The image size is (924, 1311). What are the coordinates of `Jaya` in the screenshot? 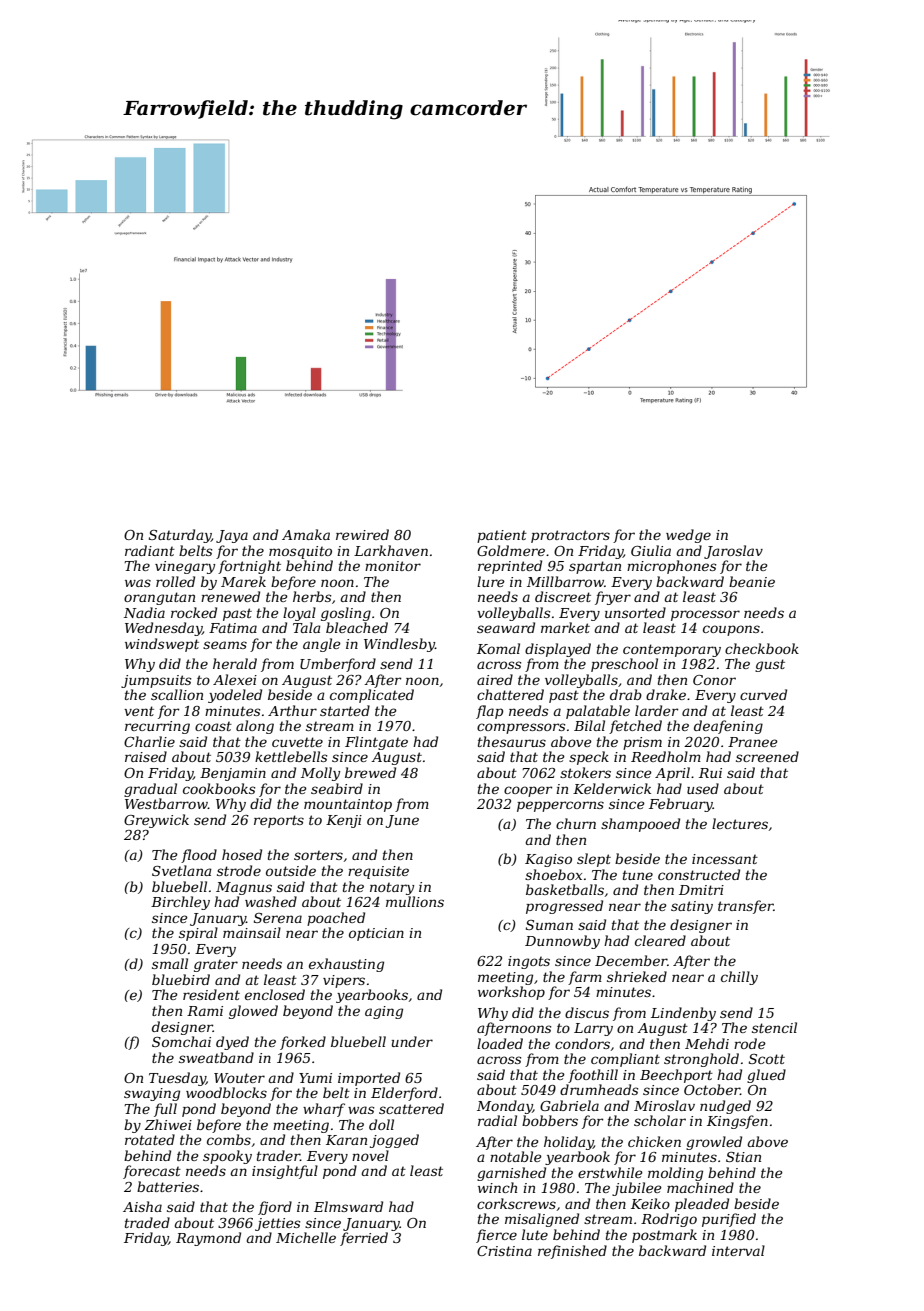 It's located at (232, 536).
